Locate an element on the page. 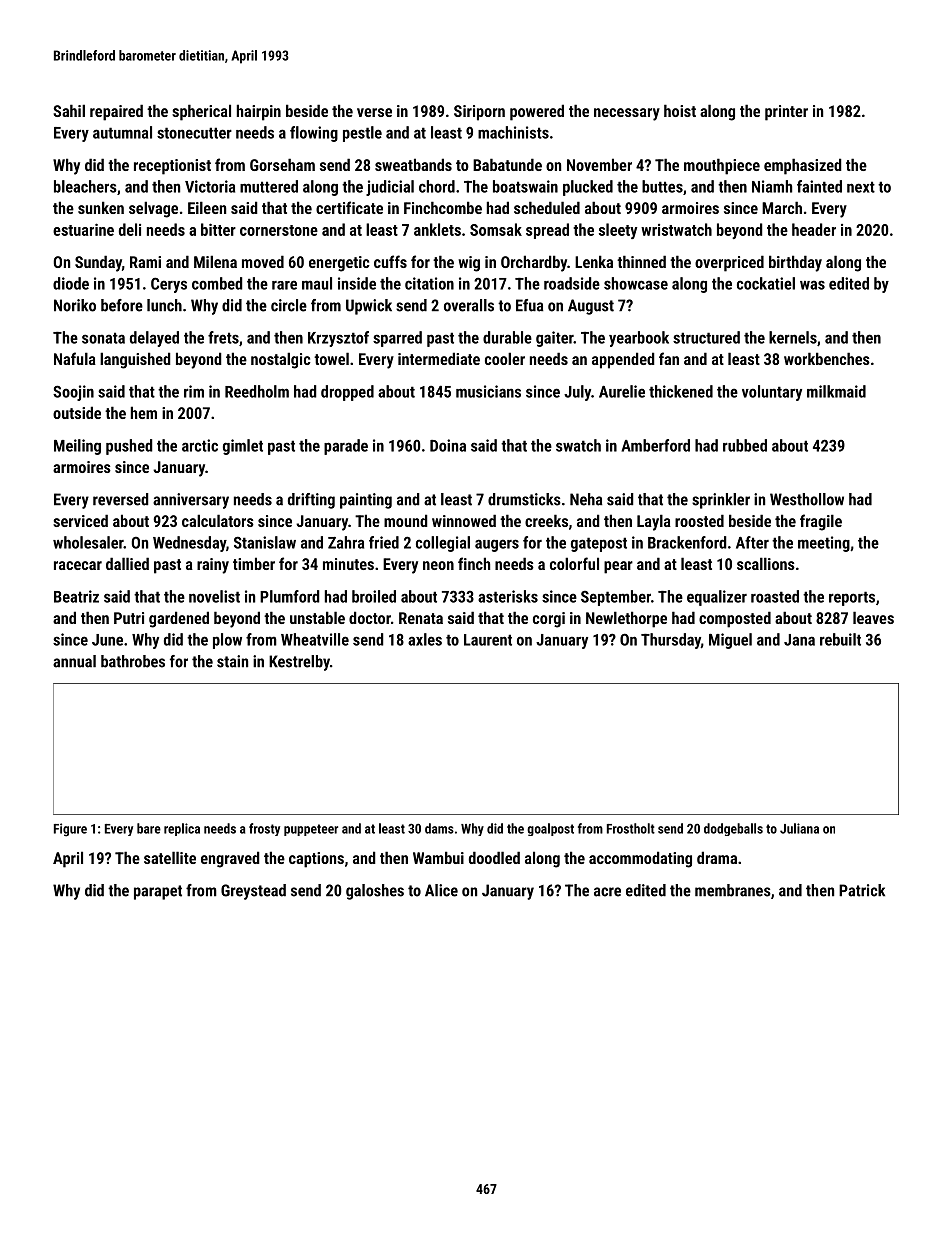 Image resolution: width=952 pixels, height=1233 pixels. rainy is located at coordinates (213, 566).
